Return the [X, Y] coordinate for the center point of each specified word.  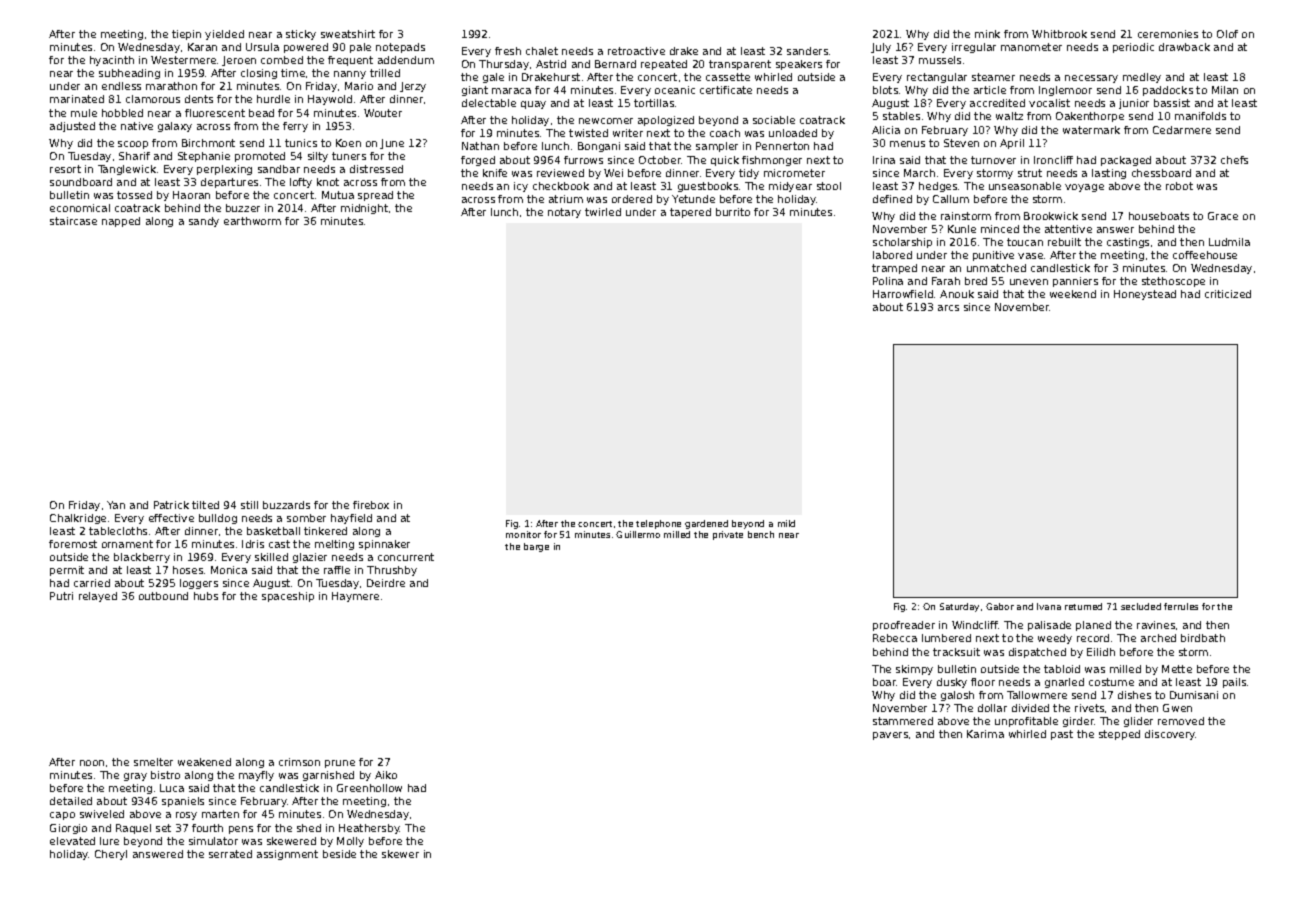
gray [135, 777]
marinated [77, 99]
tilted [205, 505]
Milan [1225, 90]
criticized [1228, 294]
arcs [948, 308]
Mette [1177, 669]
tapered [690, 213]
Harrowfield [903, 294]
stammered [903, 721]
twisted [588, 133]
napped [121, 222]
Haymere [355, 597]
